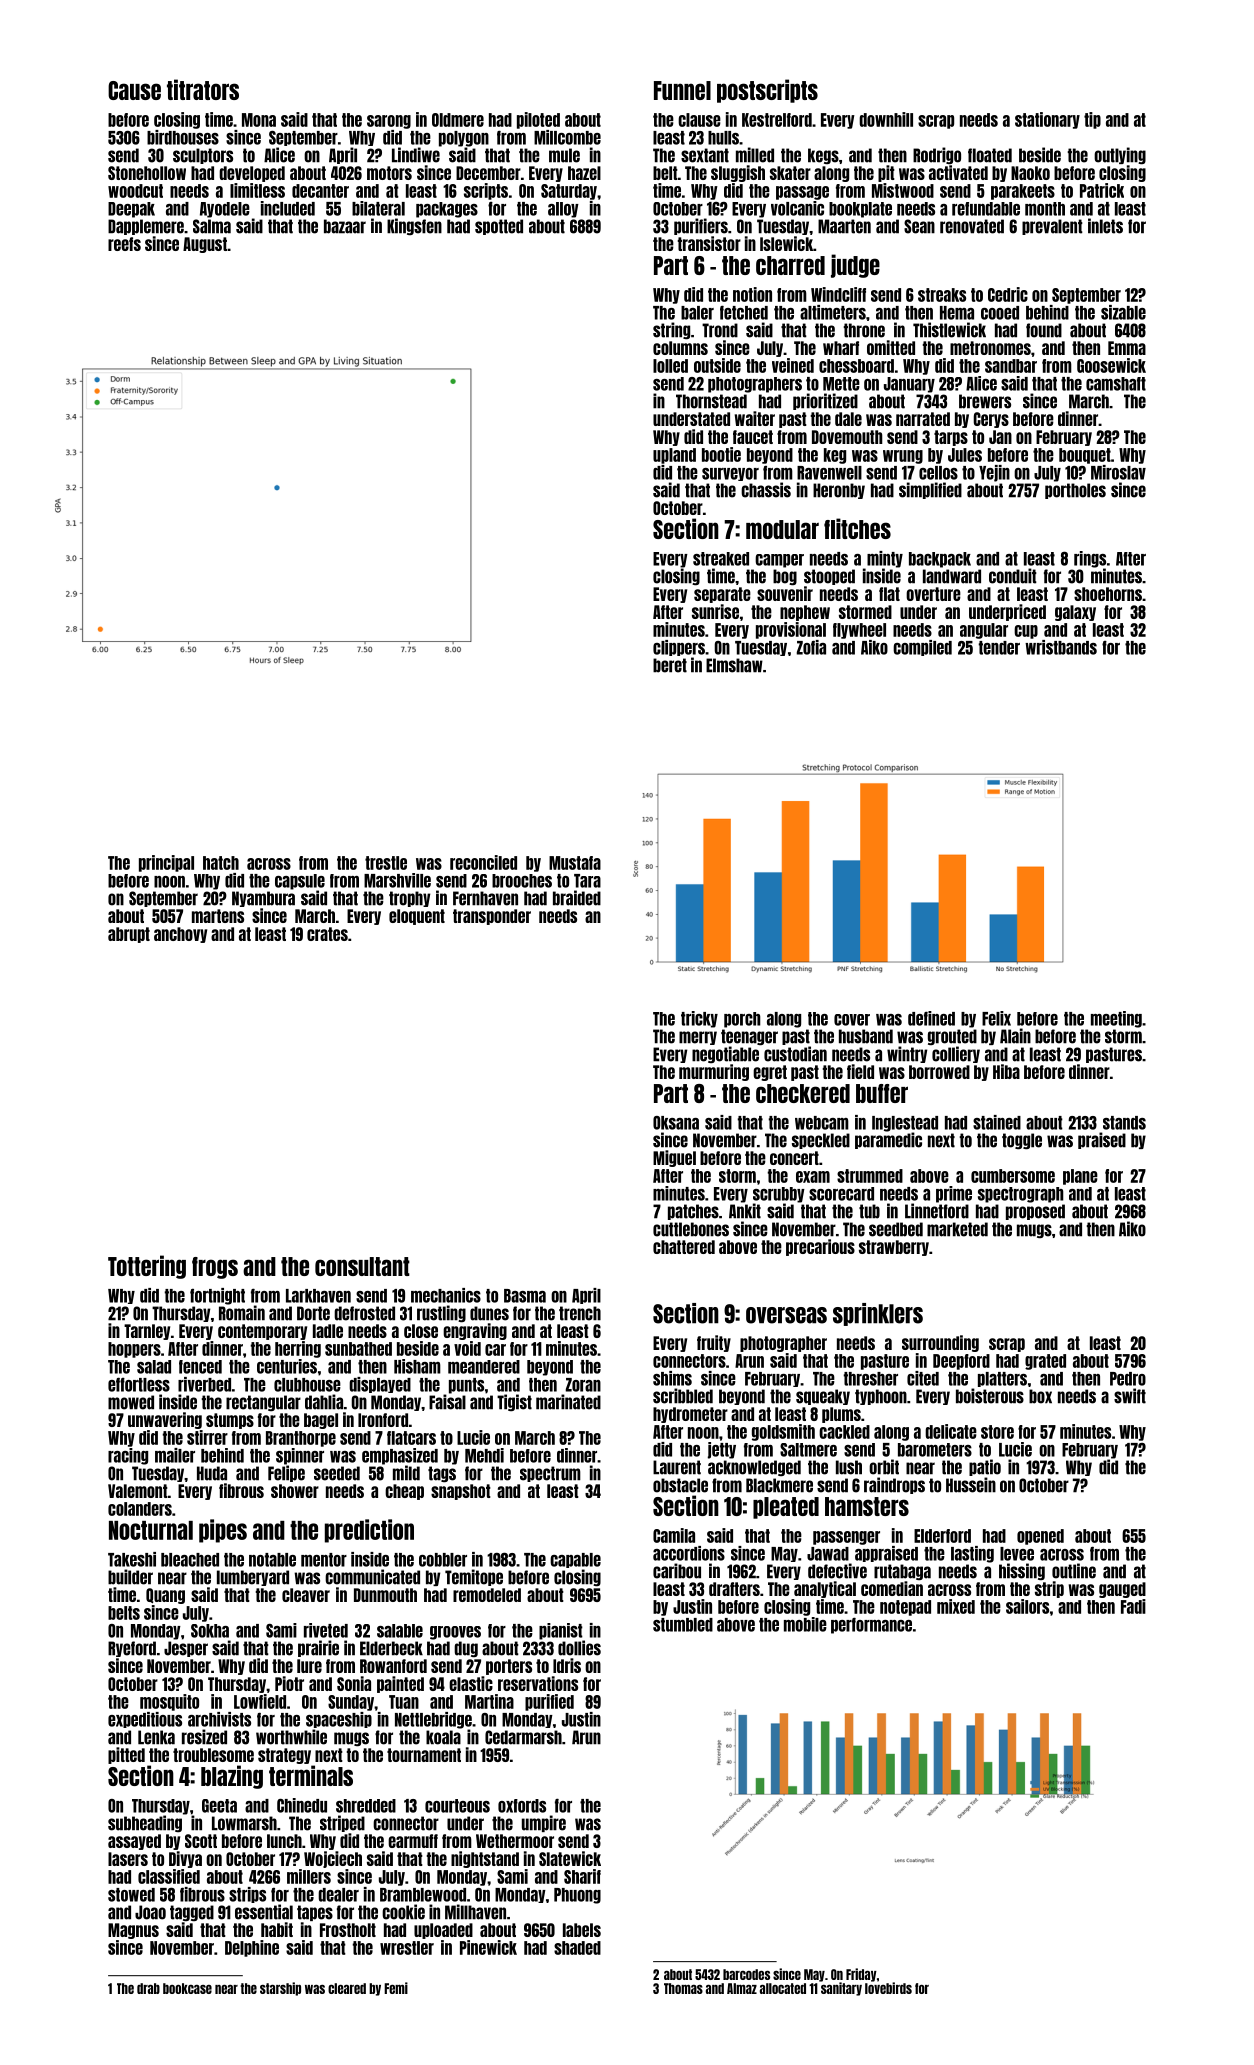  Describe the element at coordinates (682, 90) in the image. I see `Funnel` at that location.
